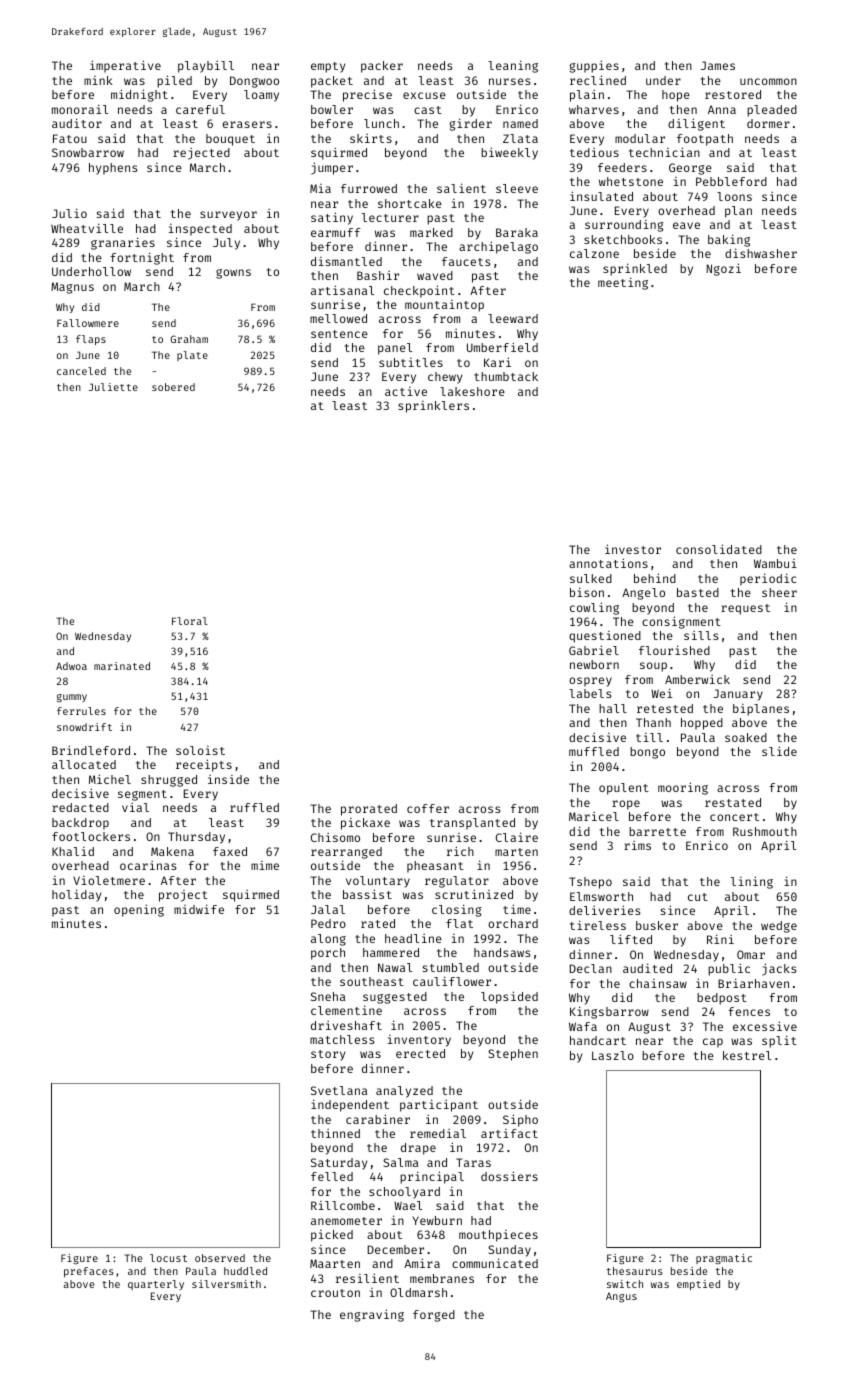 The height and width of the screenshot is (1400, 849). What do you see at coordinates (434, 1316) in the screenshot?
I see `forged` at bounding box center [434, 1316].
